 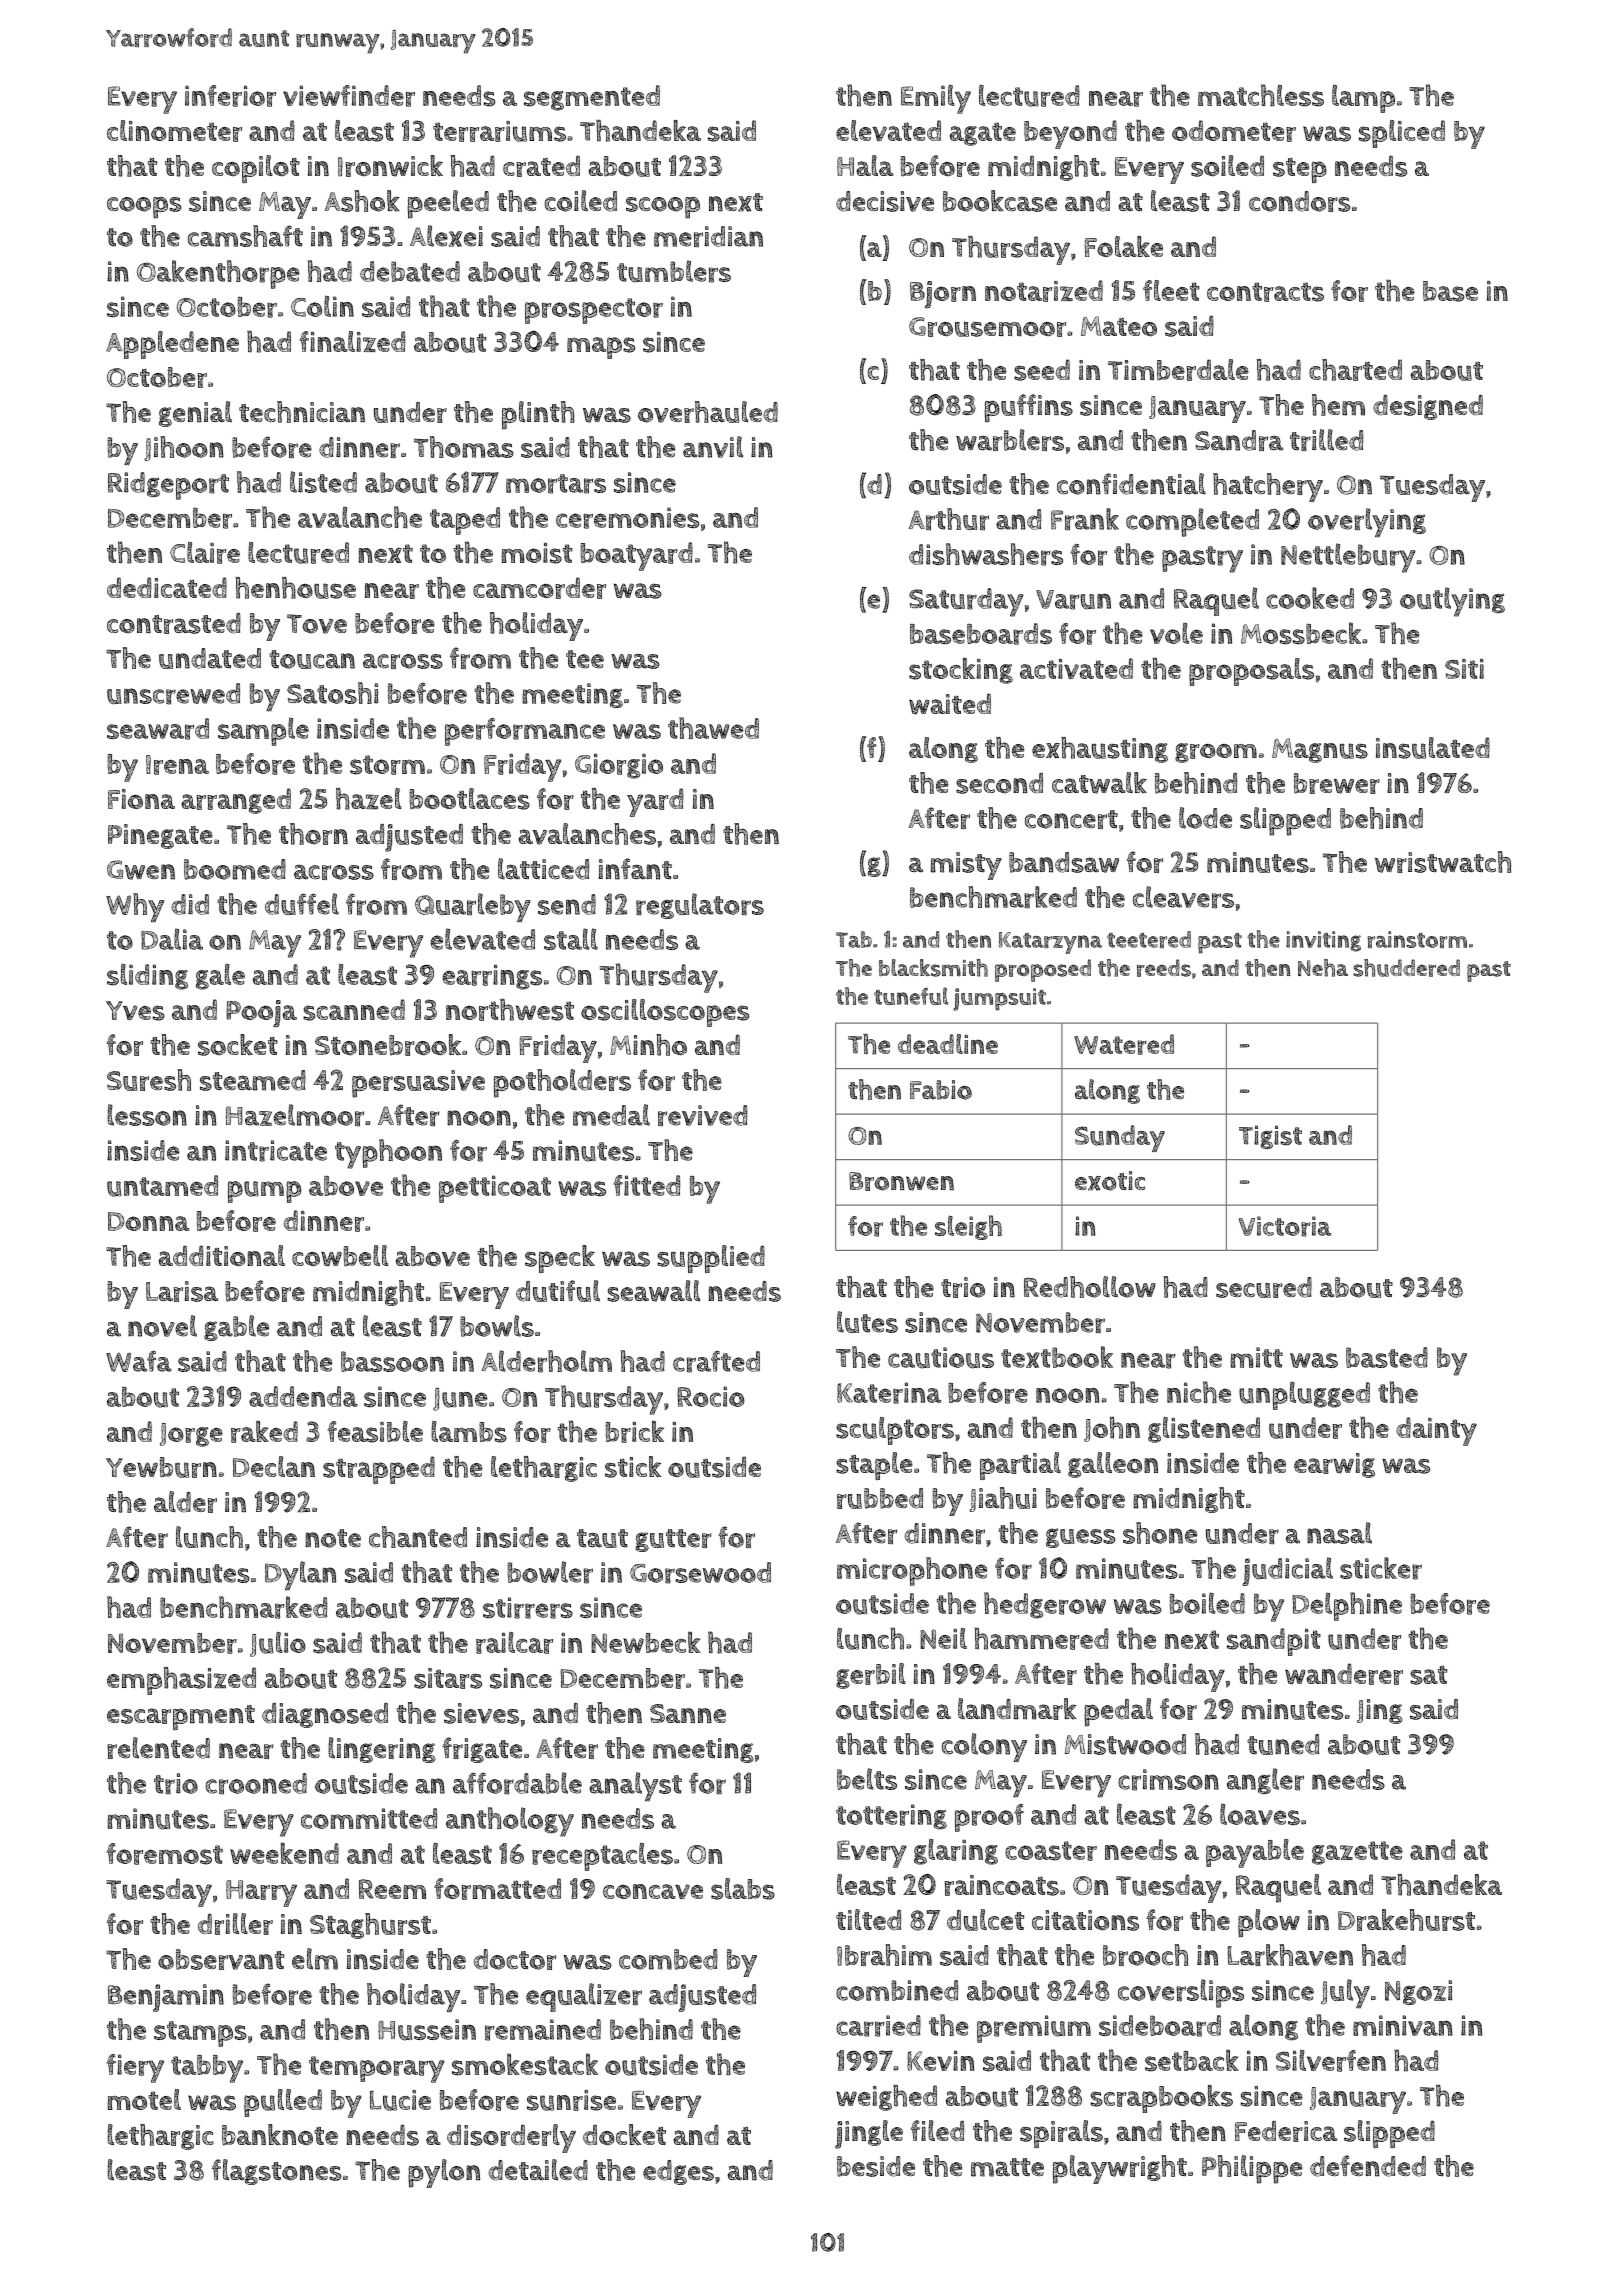 I want to click on driller, so click(x=235, y=1924).
